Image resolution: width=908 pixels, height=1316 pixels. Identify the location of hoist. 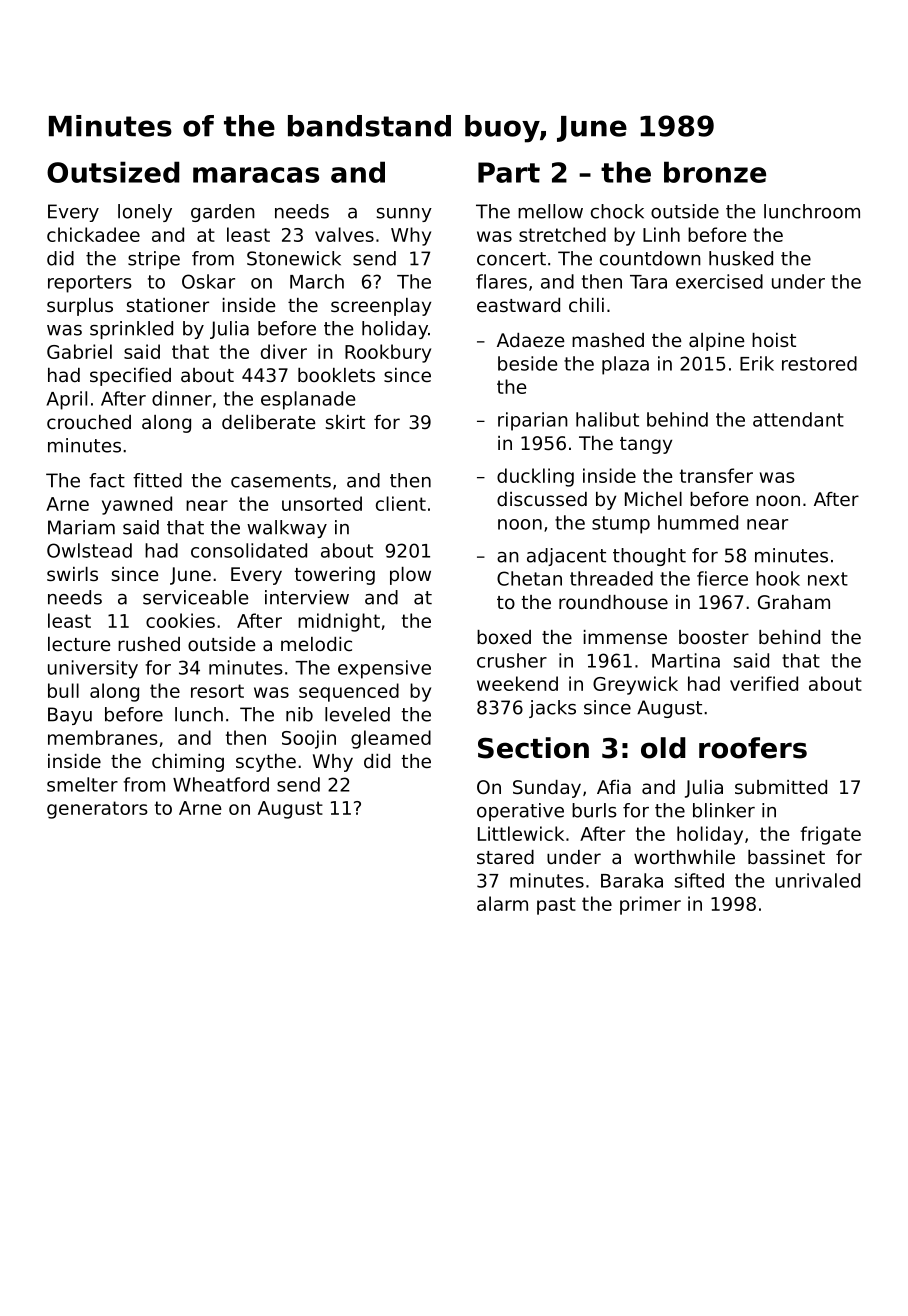
(774, 340).
